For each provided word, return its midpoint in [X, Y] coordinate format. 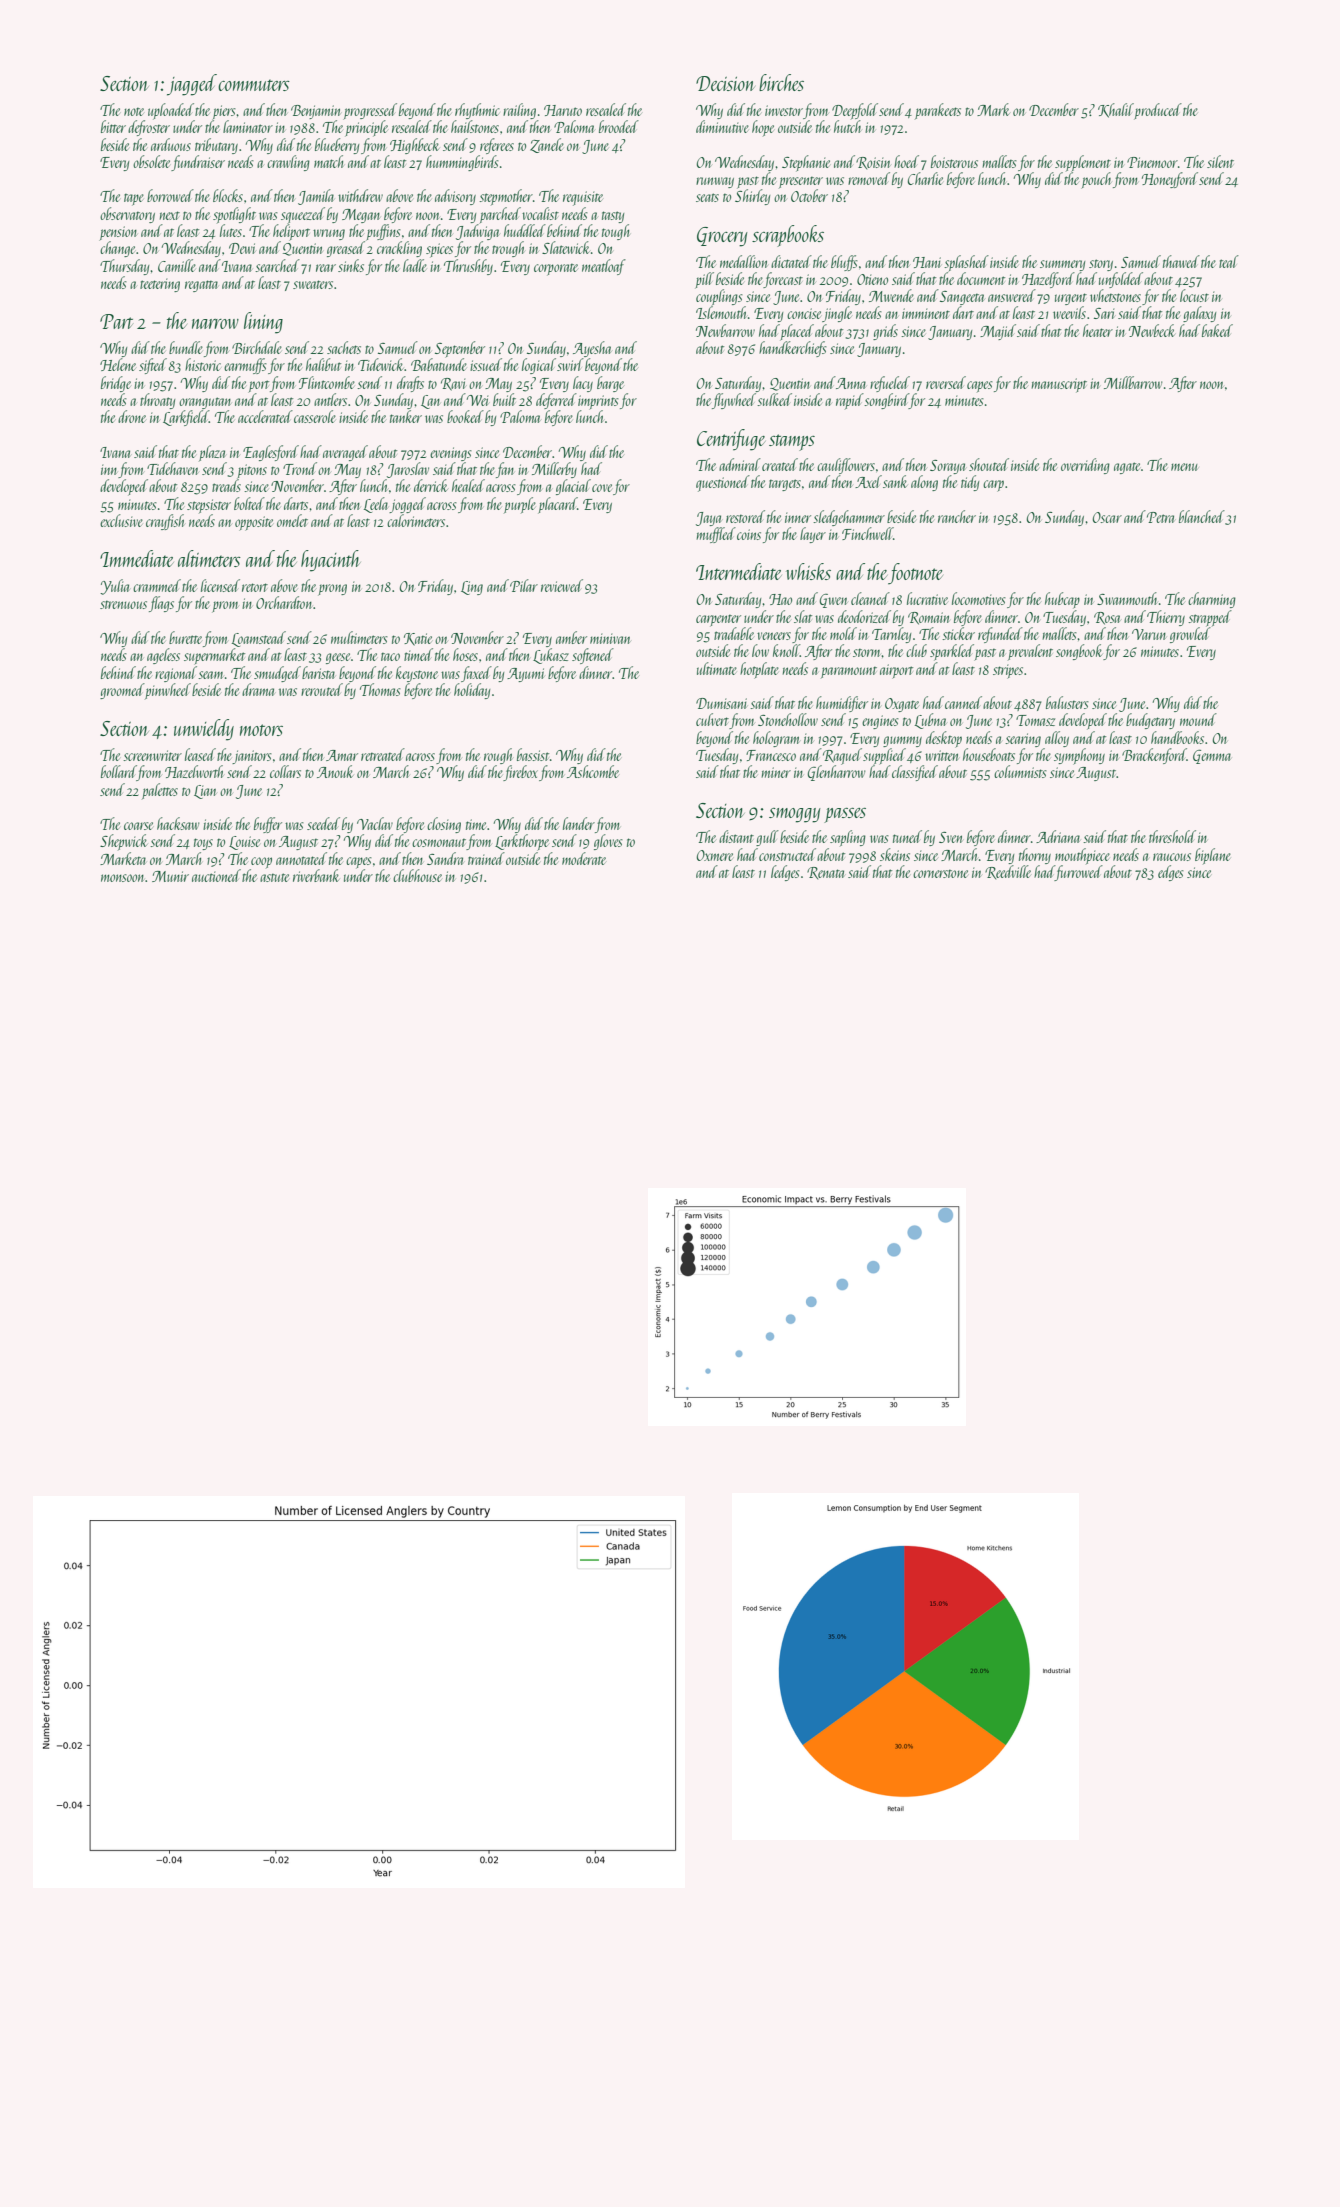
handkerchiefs [793, 349]
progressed [370, 111]
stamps [792, 442]
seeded [323, 823]
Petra [1160, 517]
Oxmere [715, 855]
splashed [966, 263]
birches [781, 82]
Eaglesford [271, 453]
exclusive [121, 520]
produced [1158, 111]
